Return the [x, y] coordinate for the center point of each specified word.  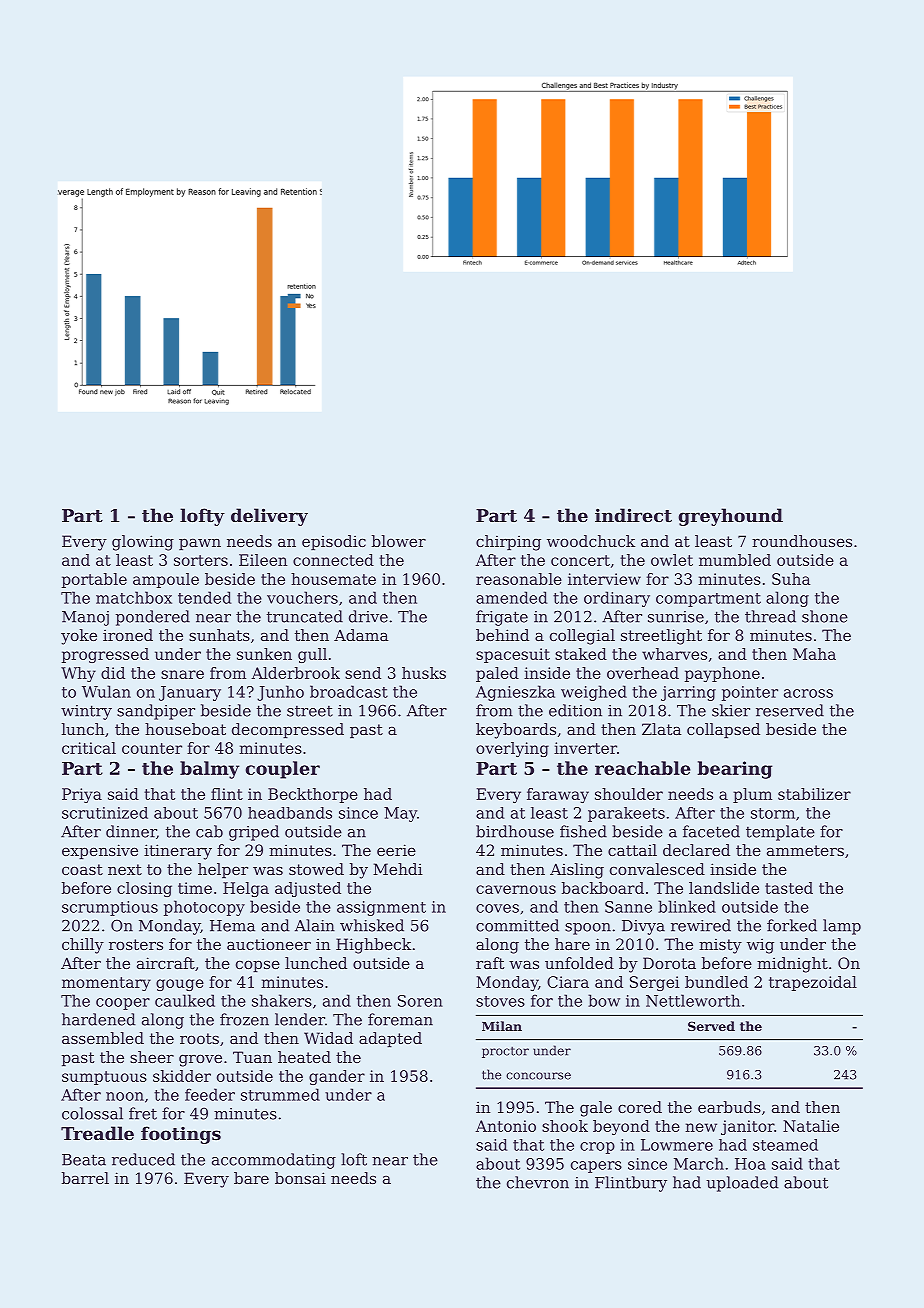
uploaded [742, 1184]
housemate [333, 579]
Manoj [85, 618]
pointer [750, 693]
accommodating [274, 1161]
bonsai [300, 1178]
